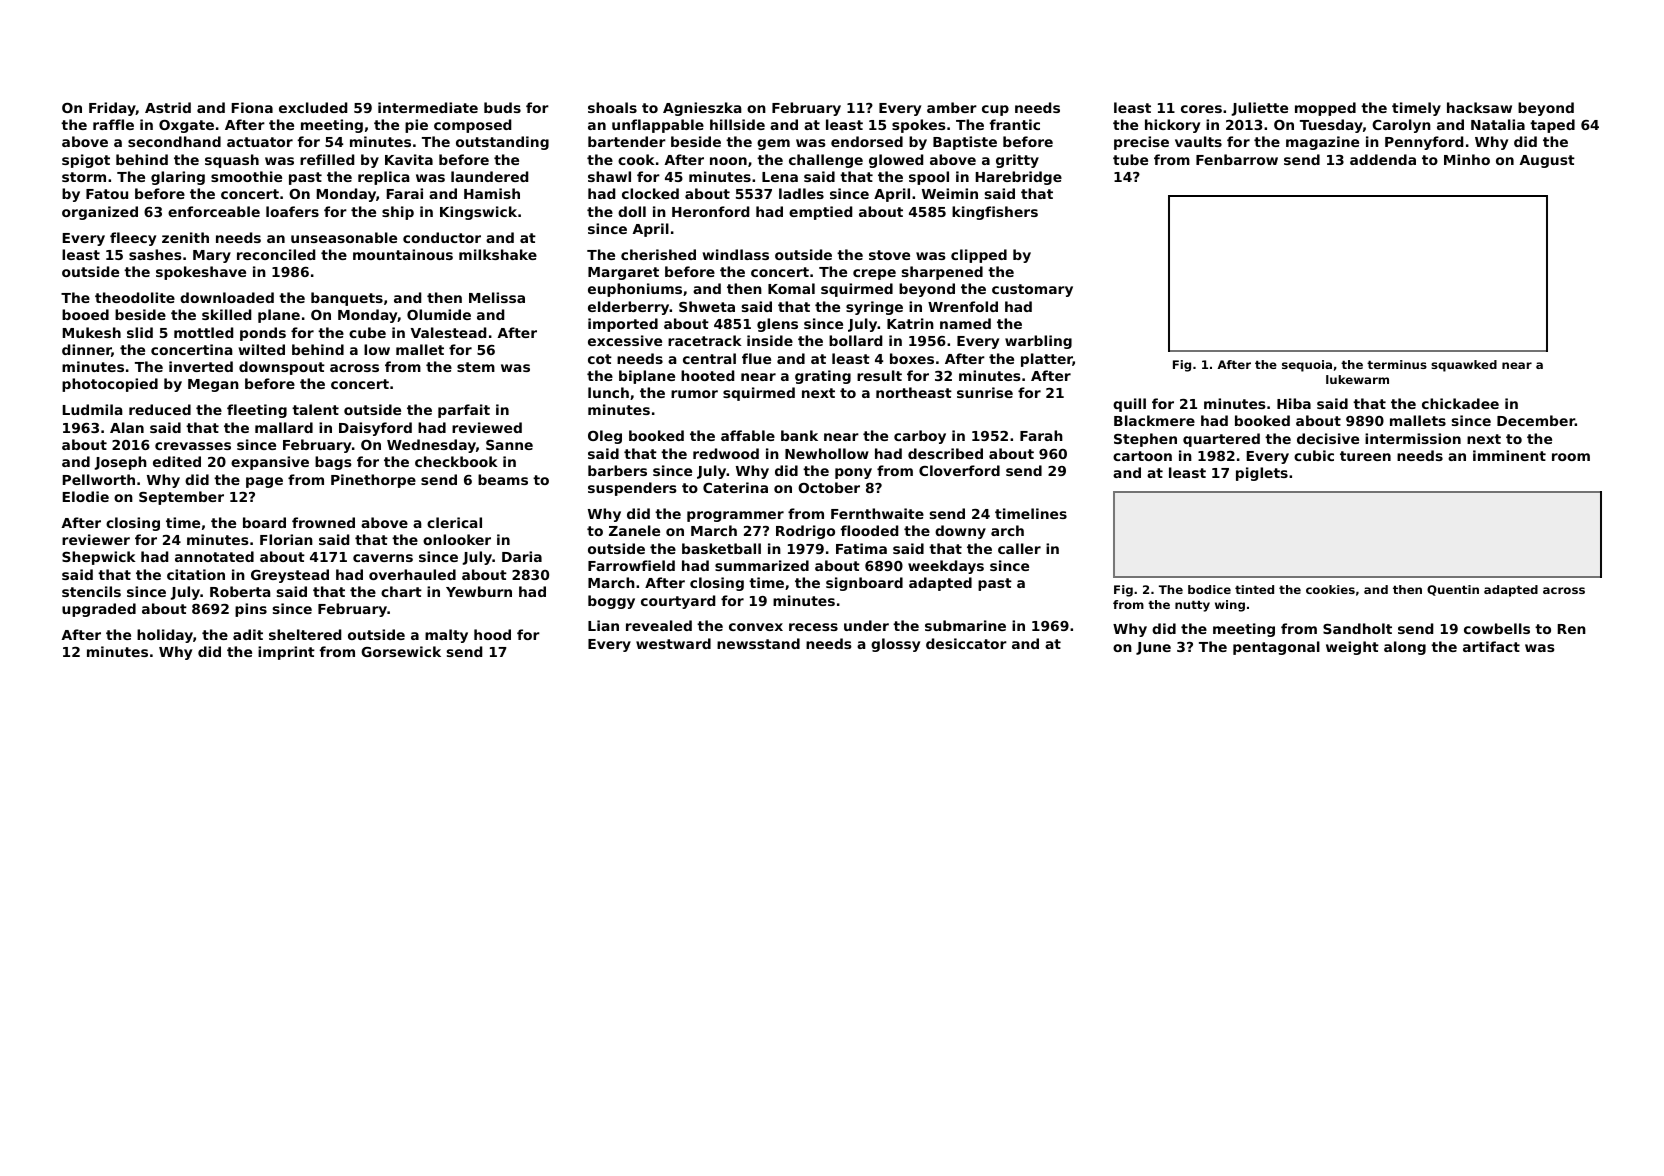  What do you see at coordinates (260, 142) in the screenshot?
I see `actuator` at bounding box center [260, 142].
